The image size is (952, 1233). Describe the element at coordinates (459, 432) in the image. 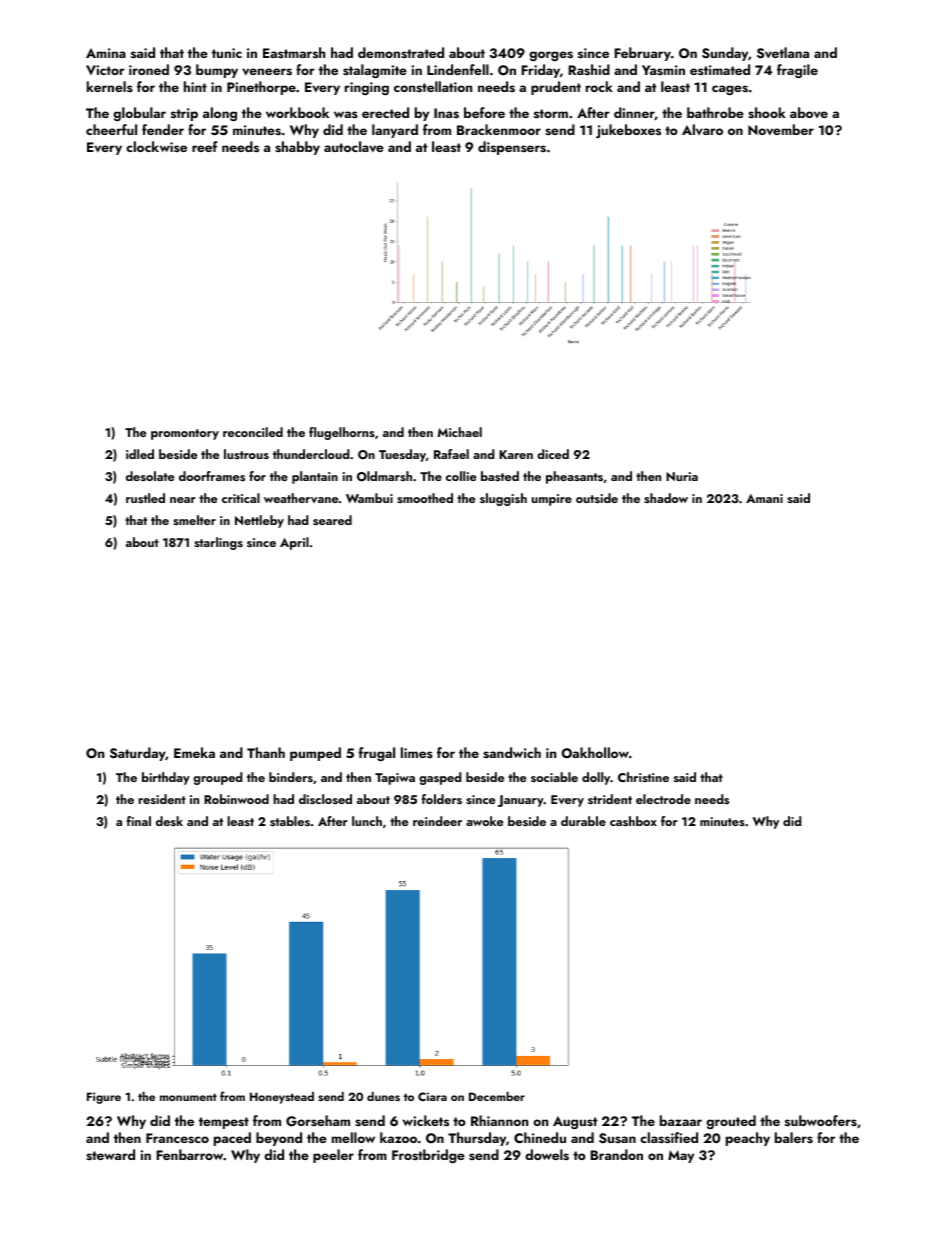

I see `Michael` at that location.
